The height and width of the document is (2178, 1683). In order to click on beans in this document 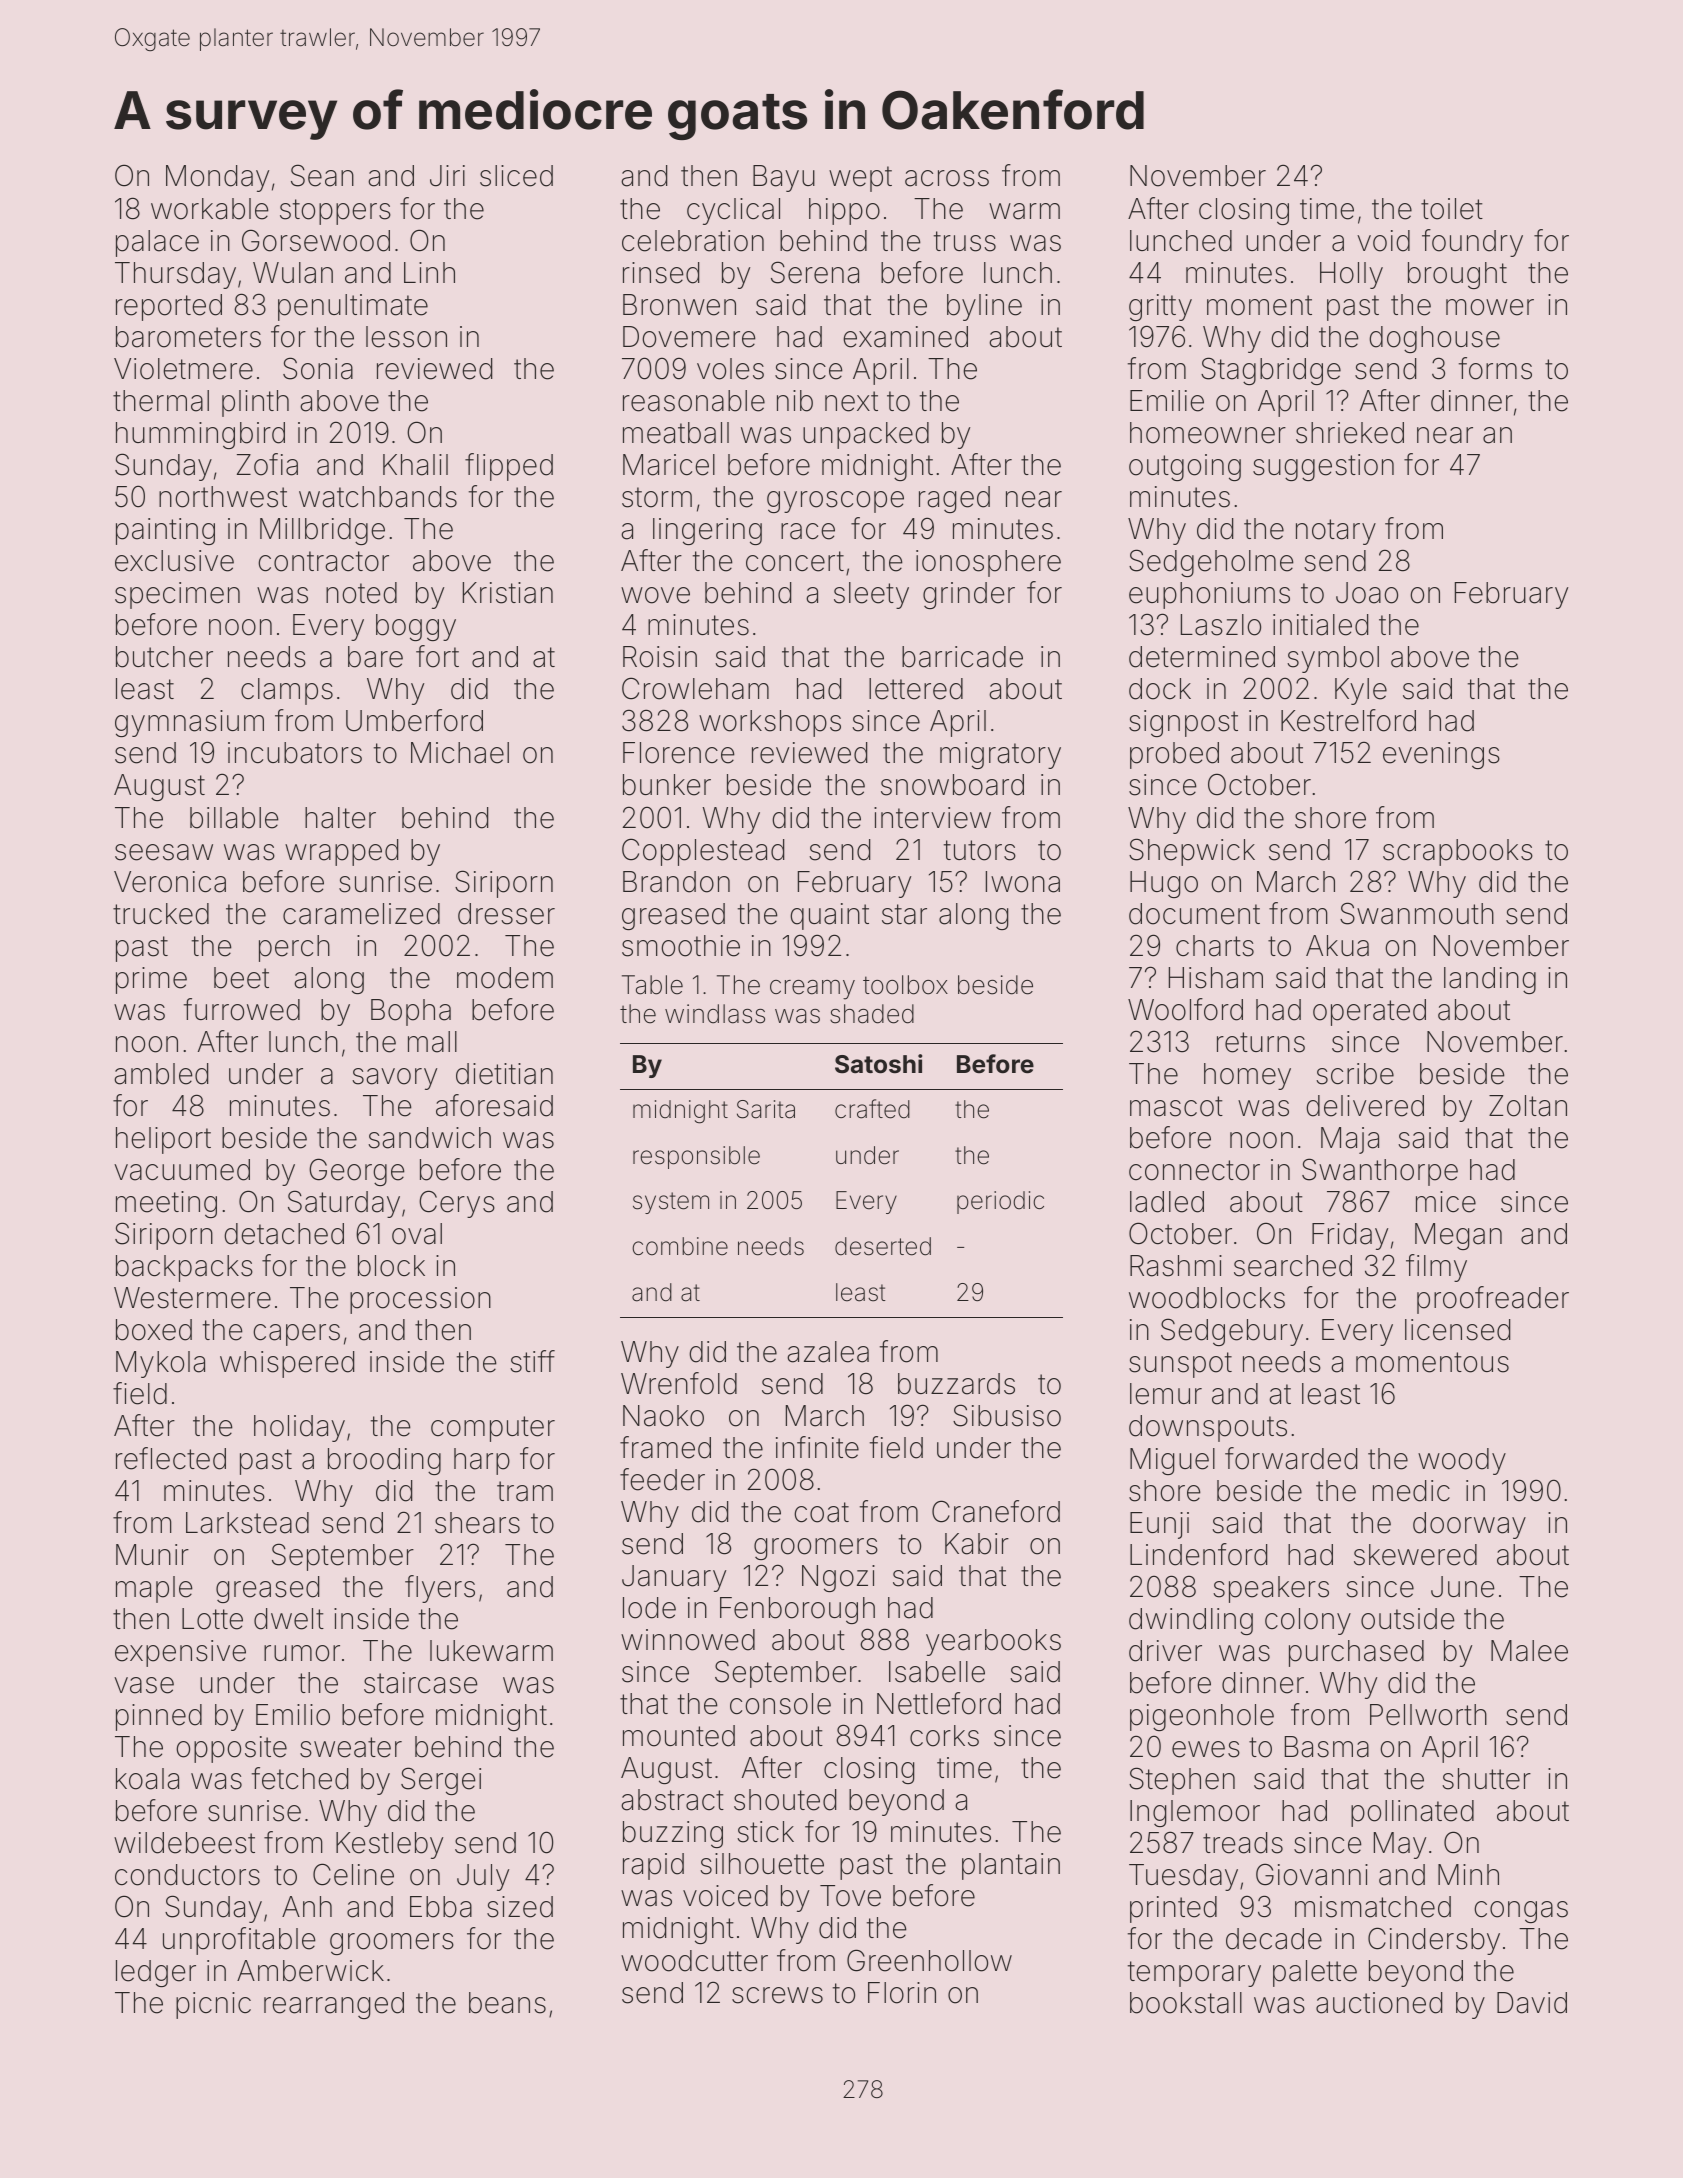, I will do `click(507, 2003)`.
